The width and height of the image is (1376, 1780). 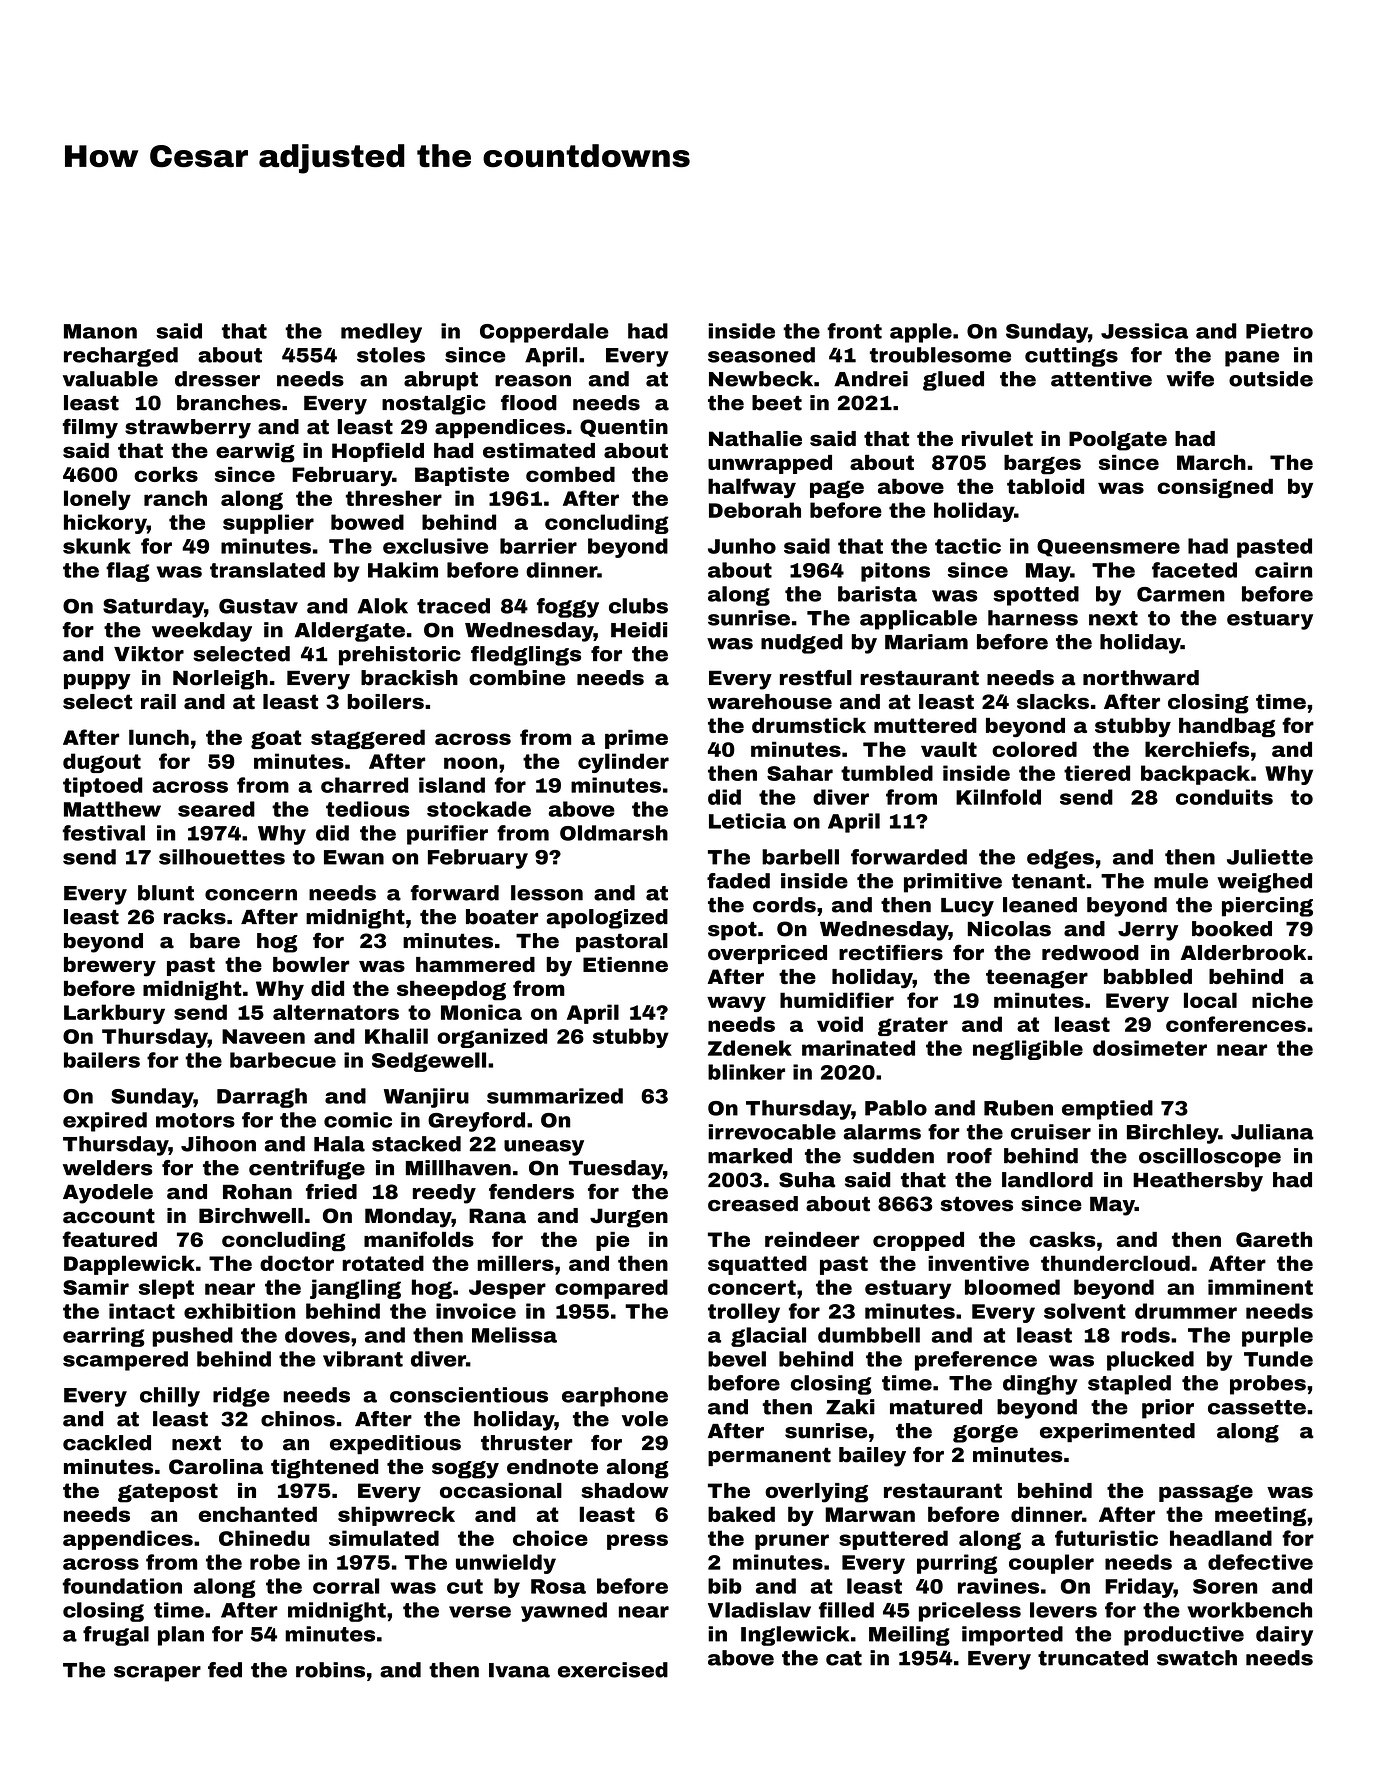 I want to click on Viktor, so click(x=149, y=654).
